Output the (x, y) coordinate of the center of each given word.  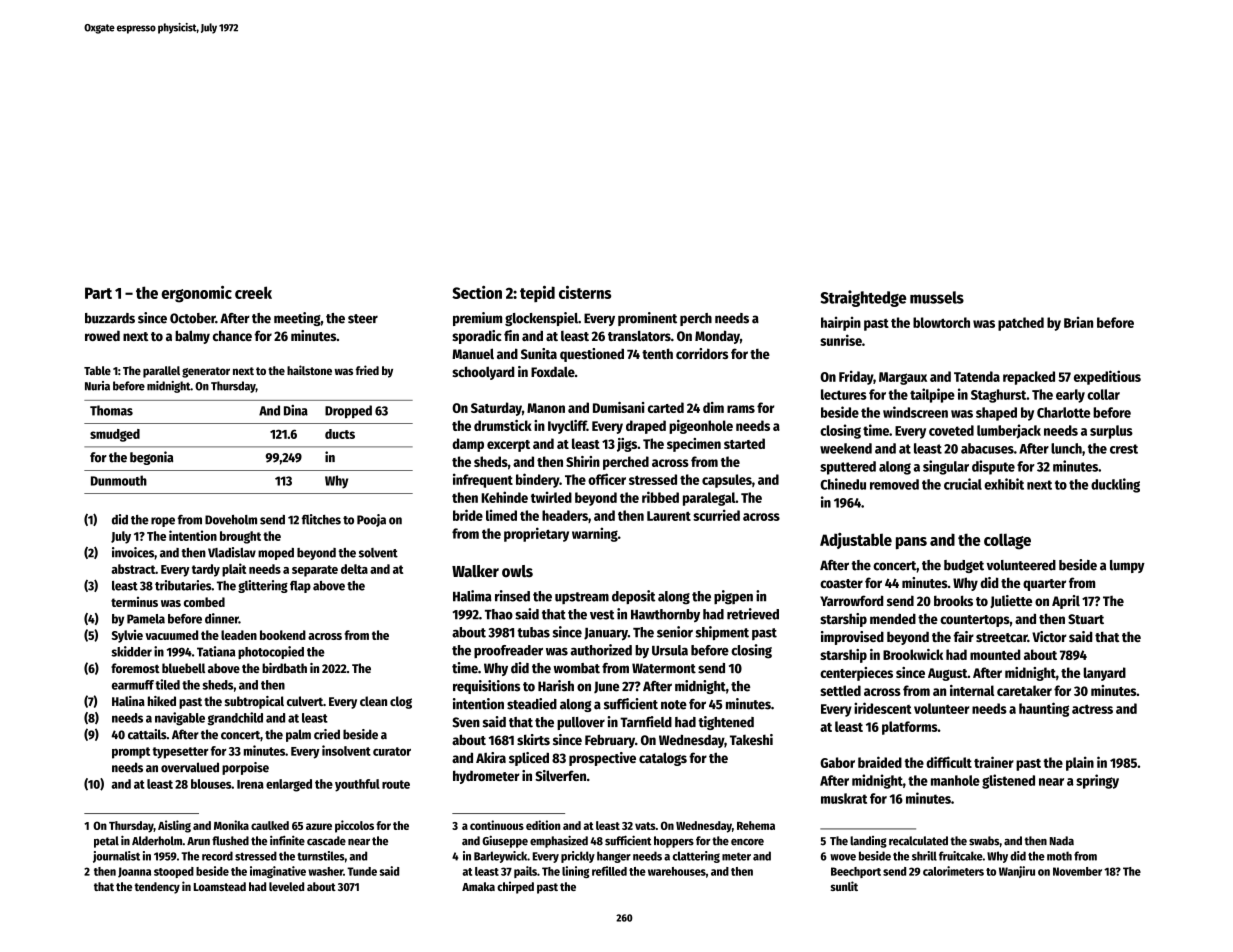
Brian (1078, 322)
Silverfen (560, 775)
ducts (340, 434)
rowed (102, 336)
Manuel (473, 353)
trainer (994, 762)
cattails (147, 734)
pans (911, 543)
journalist (116, 857)
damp (468, 445)
